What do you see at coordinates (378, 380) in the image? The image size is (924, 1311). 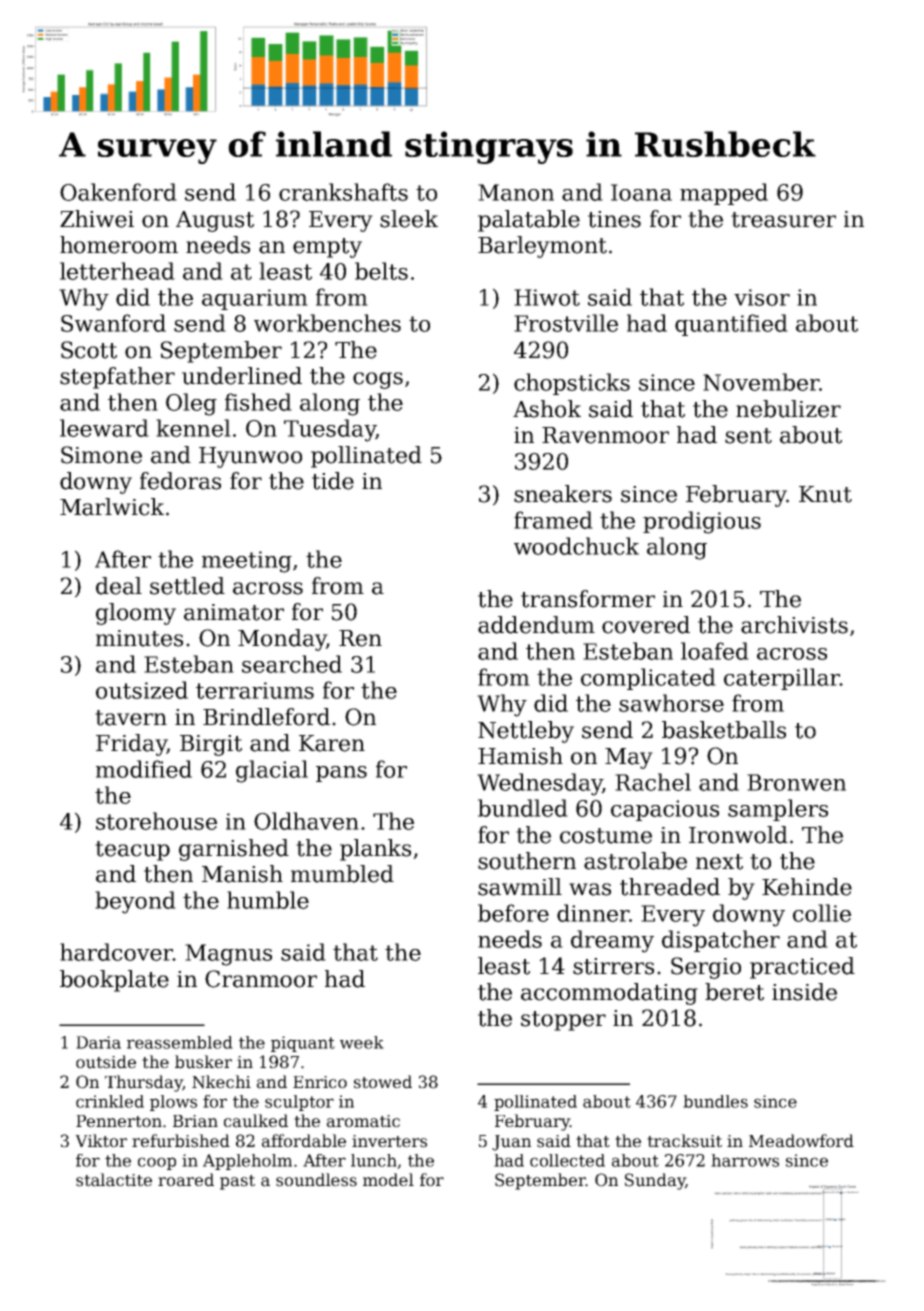 I see `cogs` at bounding box center [378, 380].
